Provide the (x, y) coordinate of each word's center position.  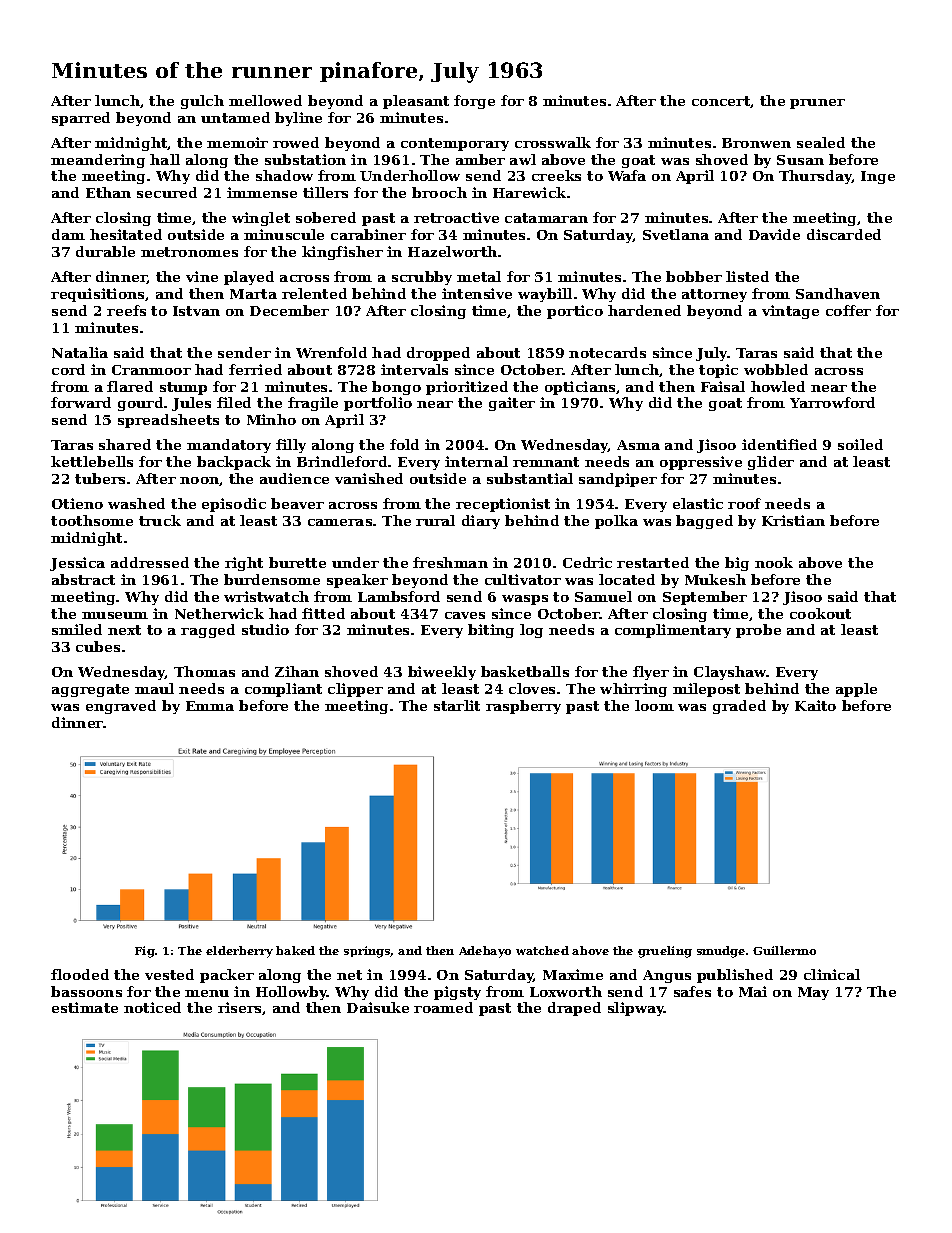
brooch (439, 192)
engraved (121, 707)
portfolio (378, 404)
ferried (255, 369)
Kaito (815, 705)
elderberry (239, 952)
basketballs (525, 671)
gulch (202, 102)
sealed (821, 142)
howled (778, 386)
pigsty (457, 993)
